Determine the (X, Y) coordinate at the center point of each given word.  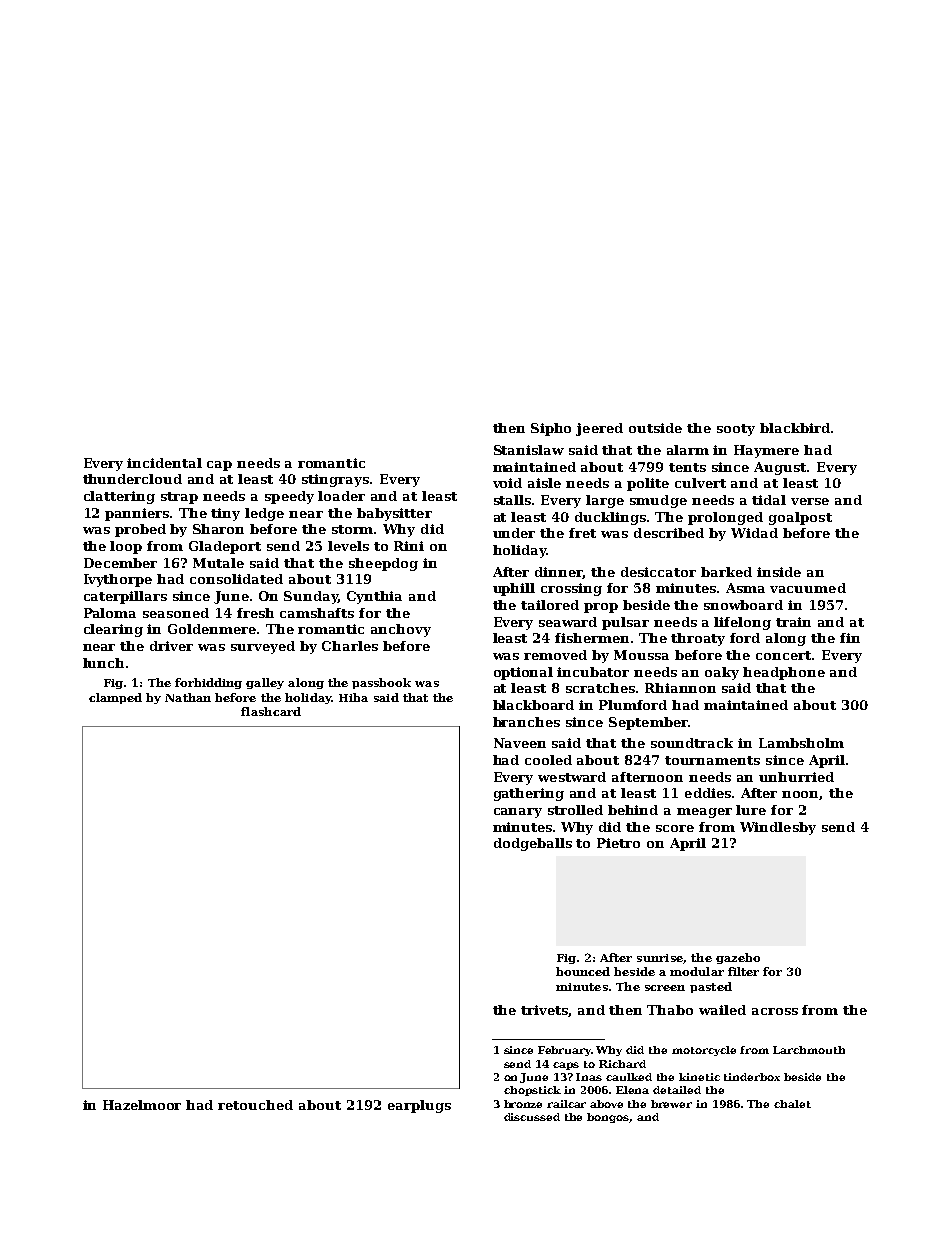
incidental (164, 463)
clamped (115, 698)
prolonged (725, 518)
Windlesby (778, 828)
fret (582, 533)
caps (566, 1066)
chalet (792, 1104)
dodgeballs (533, 844)
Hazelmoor (142, 1105)
